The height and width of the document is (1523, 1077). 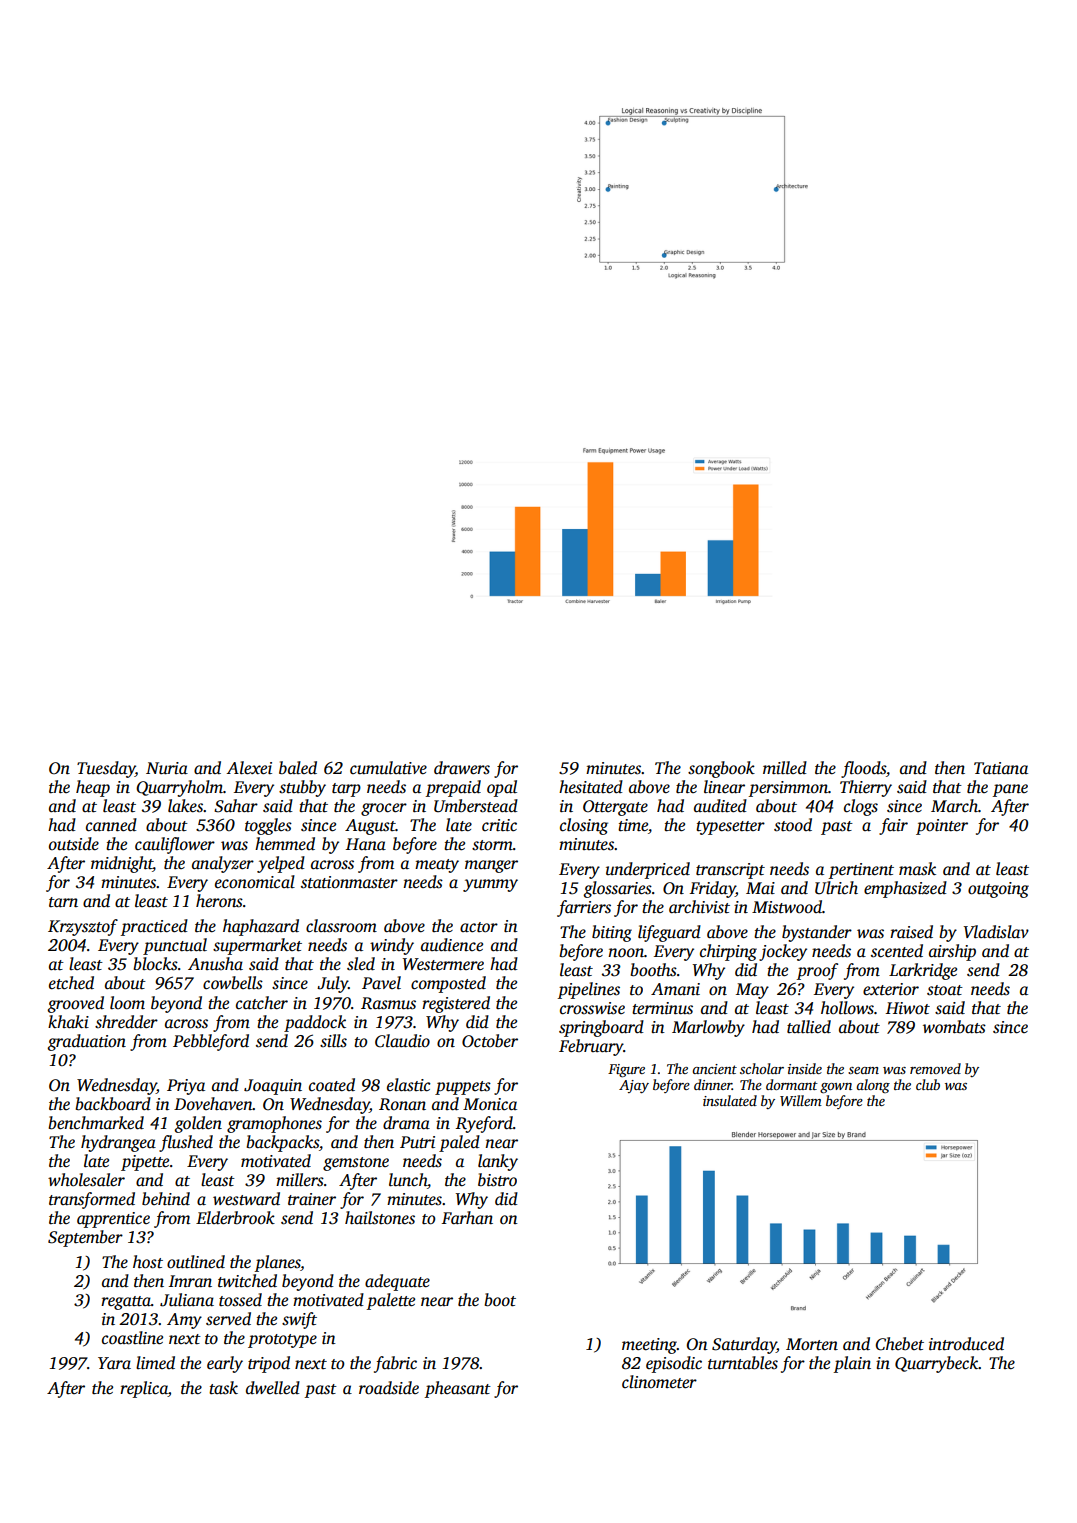 What do you see at coordinates (836, 1088) in the document?
I see `gown` at bounding box center [836, 1088].
